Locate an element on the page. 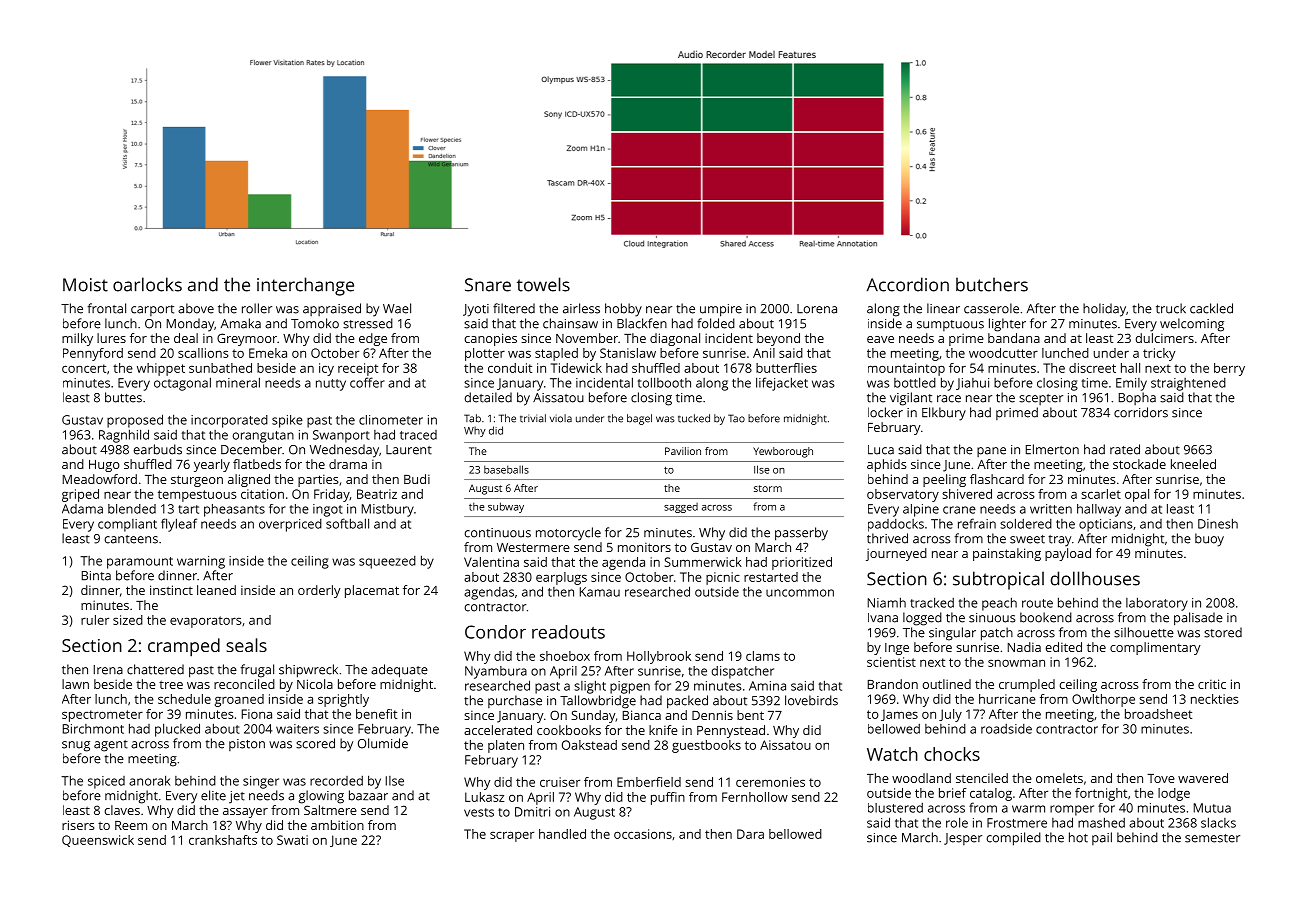 The height and width of the page is (924, 1308). proposed is located at coordinates (135, 421).
